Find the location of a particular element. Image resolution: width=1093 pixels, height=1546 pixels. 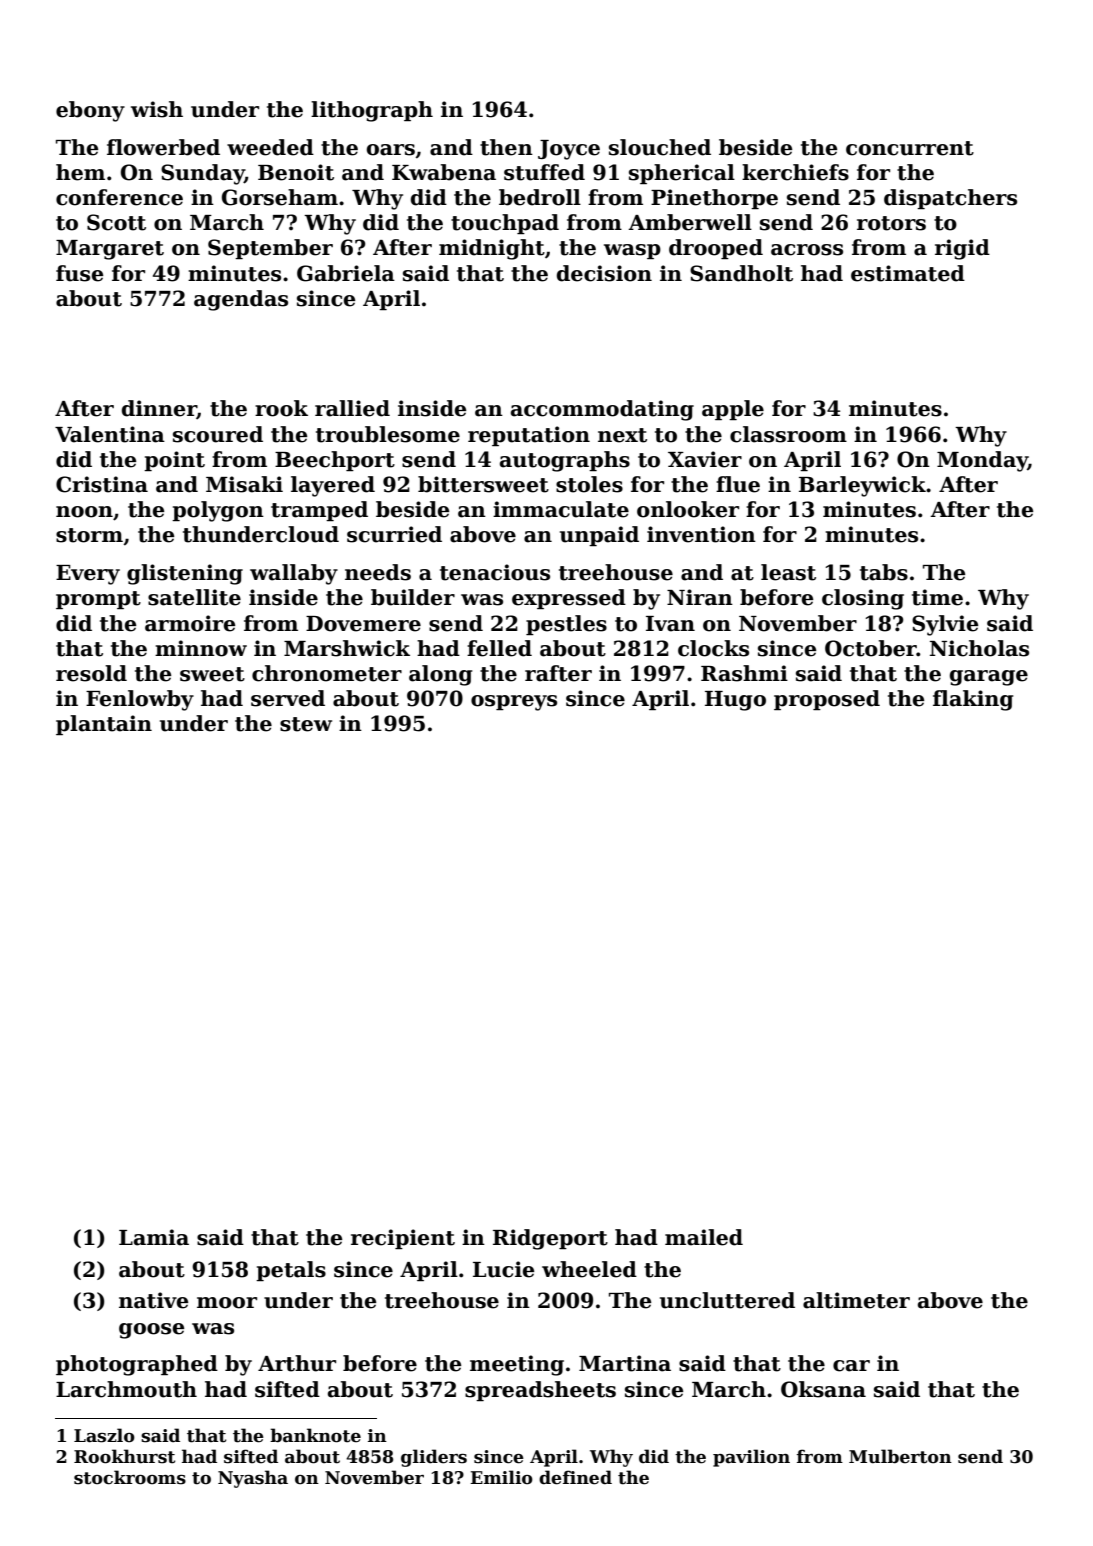

Joyce is located at coordinates (569, 150).
